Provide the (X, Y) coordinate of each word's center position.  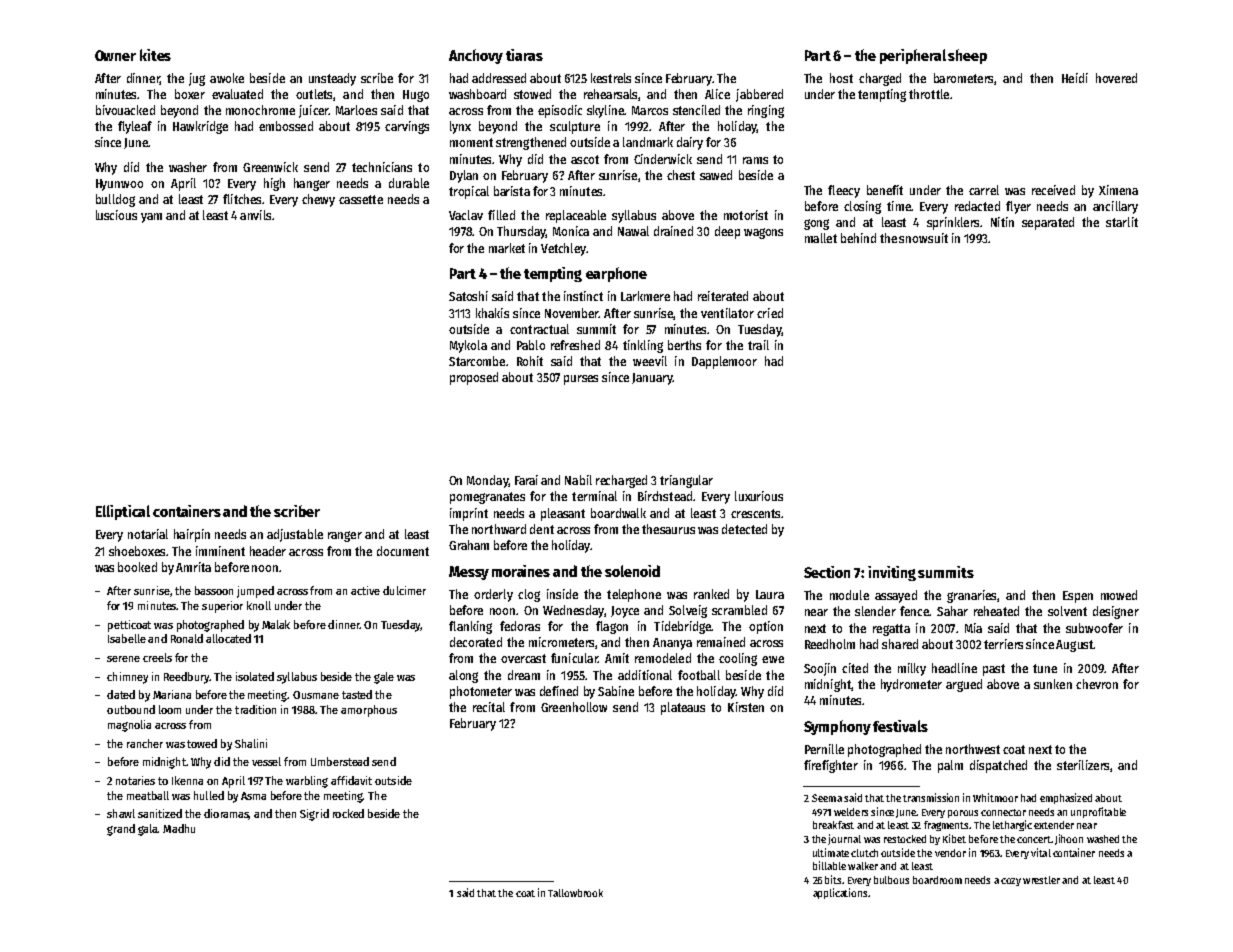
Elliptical (123, 512)
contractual (539, 329)
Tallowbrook (575, 893)
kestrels (611, 78)
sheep (967, 56)
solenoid (632, 571)
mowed (1119, 595)
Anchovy (476, 56)
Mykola (468, 346)
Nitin (1002, 222)
